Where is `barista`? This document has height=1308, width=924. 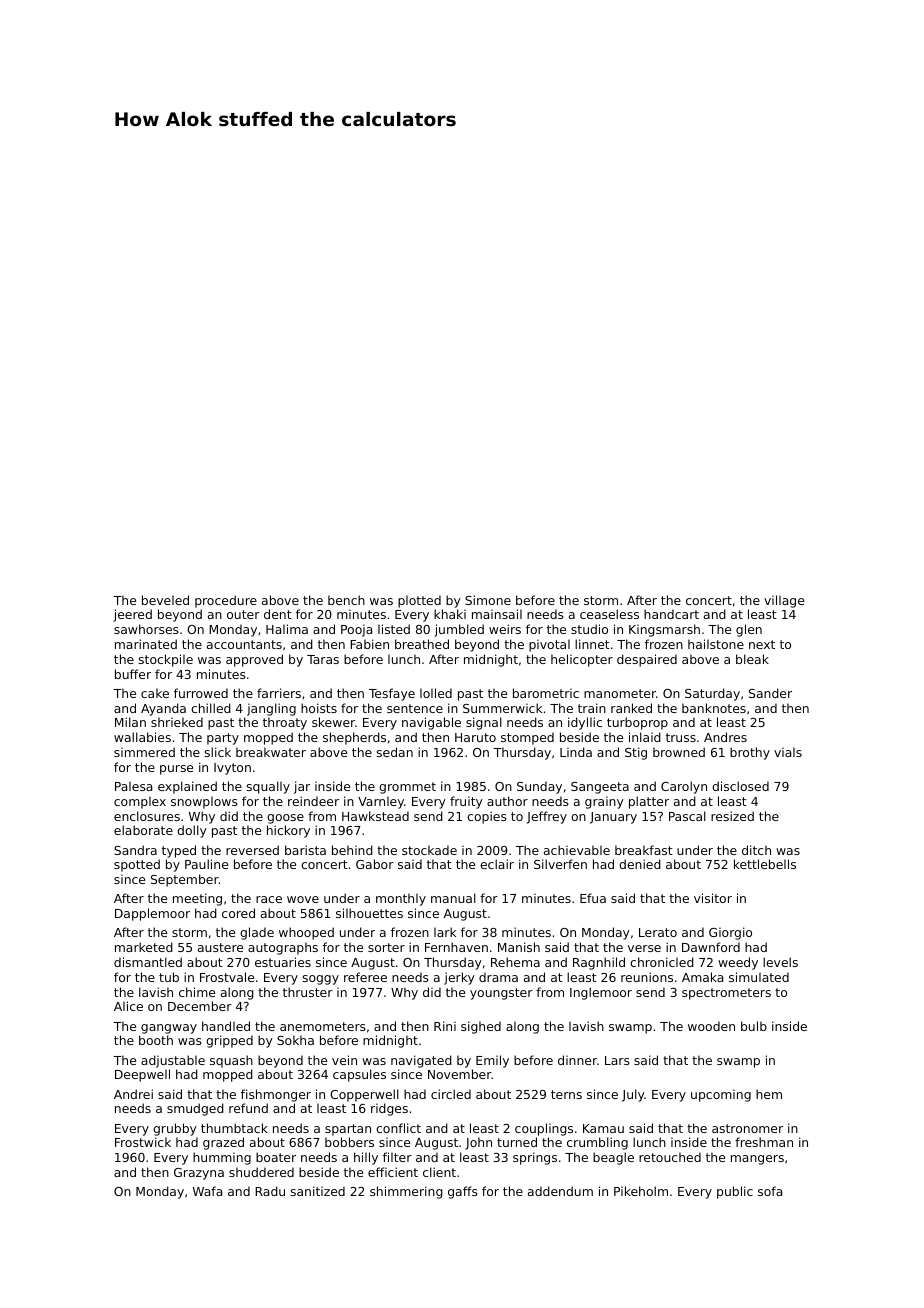
barista is located at coordinates (305, 850).
